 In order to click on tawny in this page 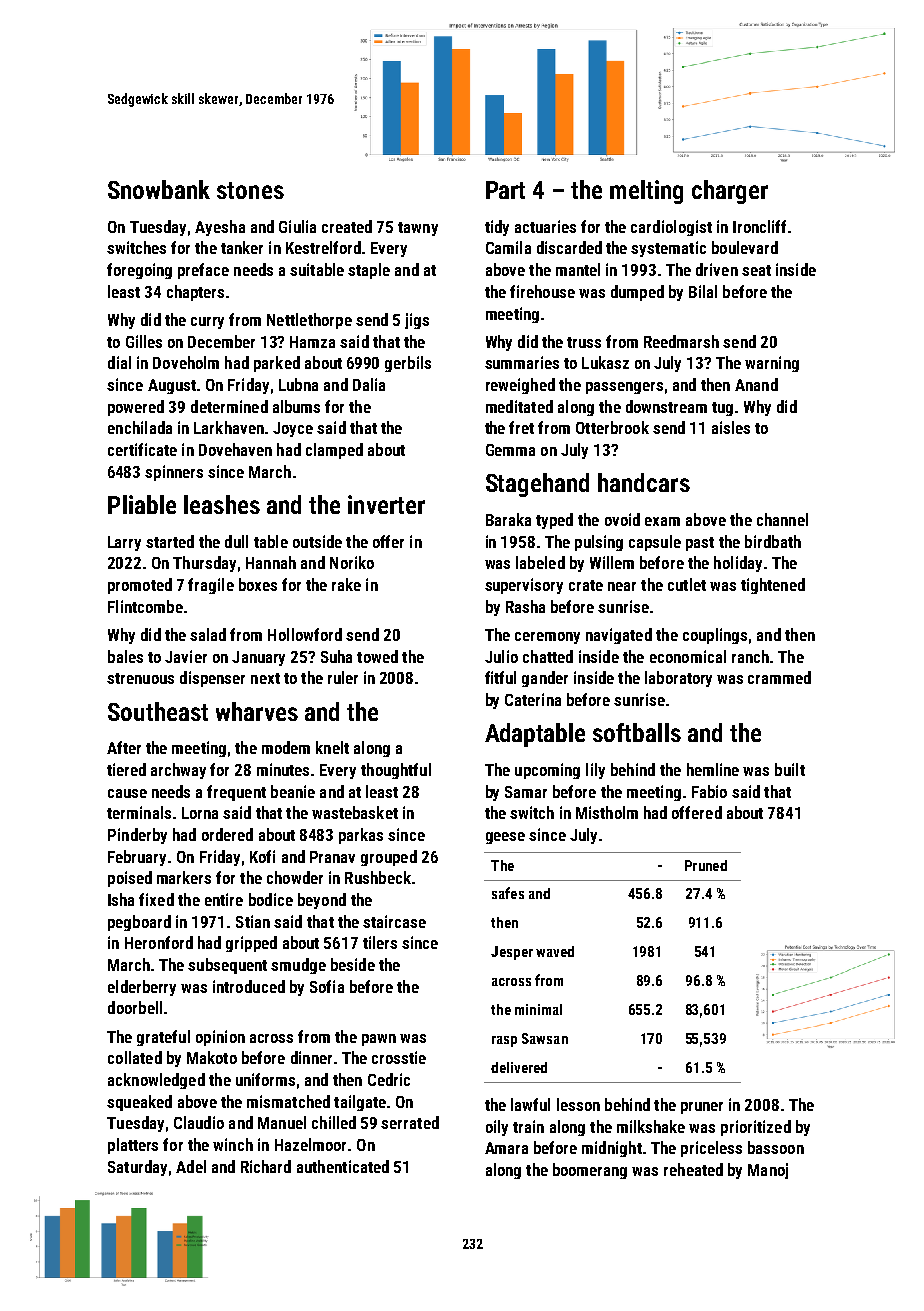, I will do `click(418, 229)`.
